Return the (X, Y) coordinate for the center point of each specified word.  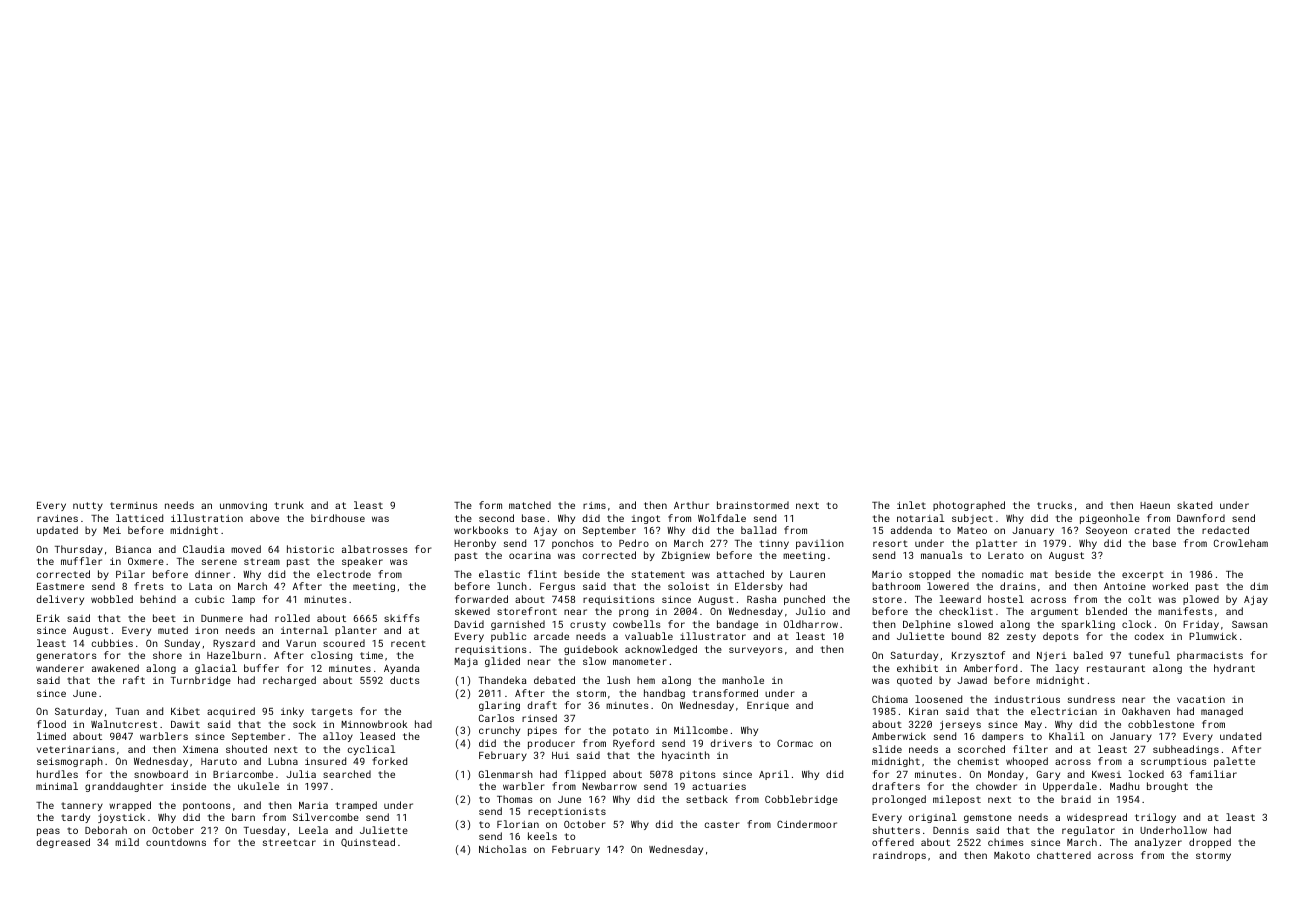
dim (1259, 586)
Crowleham (1241, 543)
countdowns (176, 842)
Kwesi (1106, 774)
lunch (512, 586)
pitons (698, 775)
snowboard (161, 774)
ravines (57, 518)
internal (304, 630)
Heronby (475, 544)
